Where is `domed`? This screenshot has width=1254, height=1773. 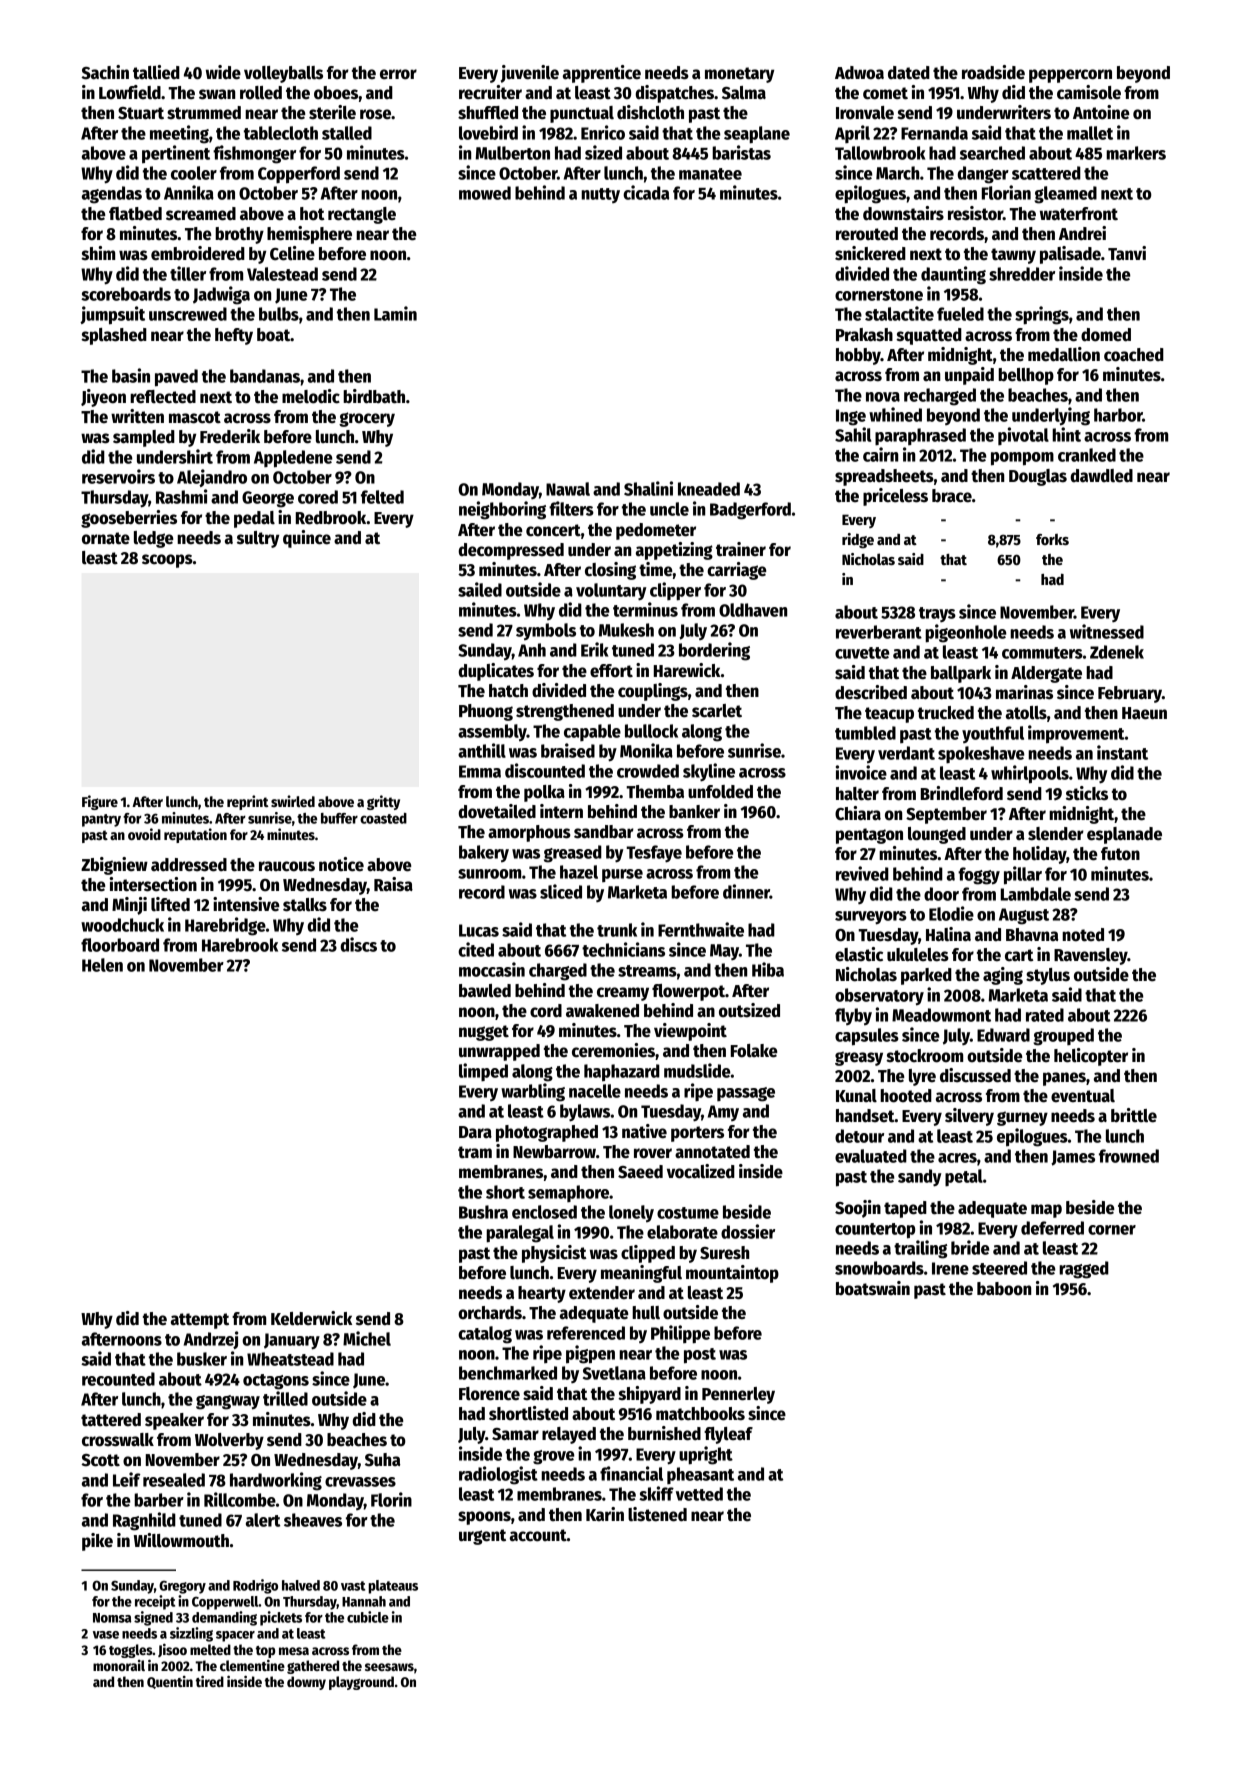 domed is located at coordinates (1106, 335).
